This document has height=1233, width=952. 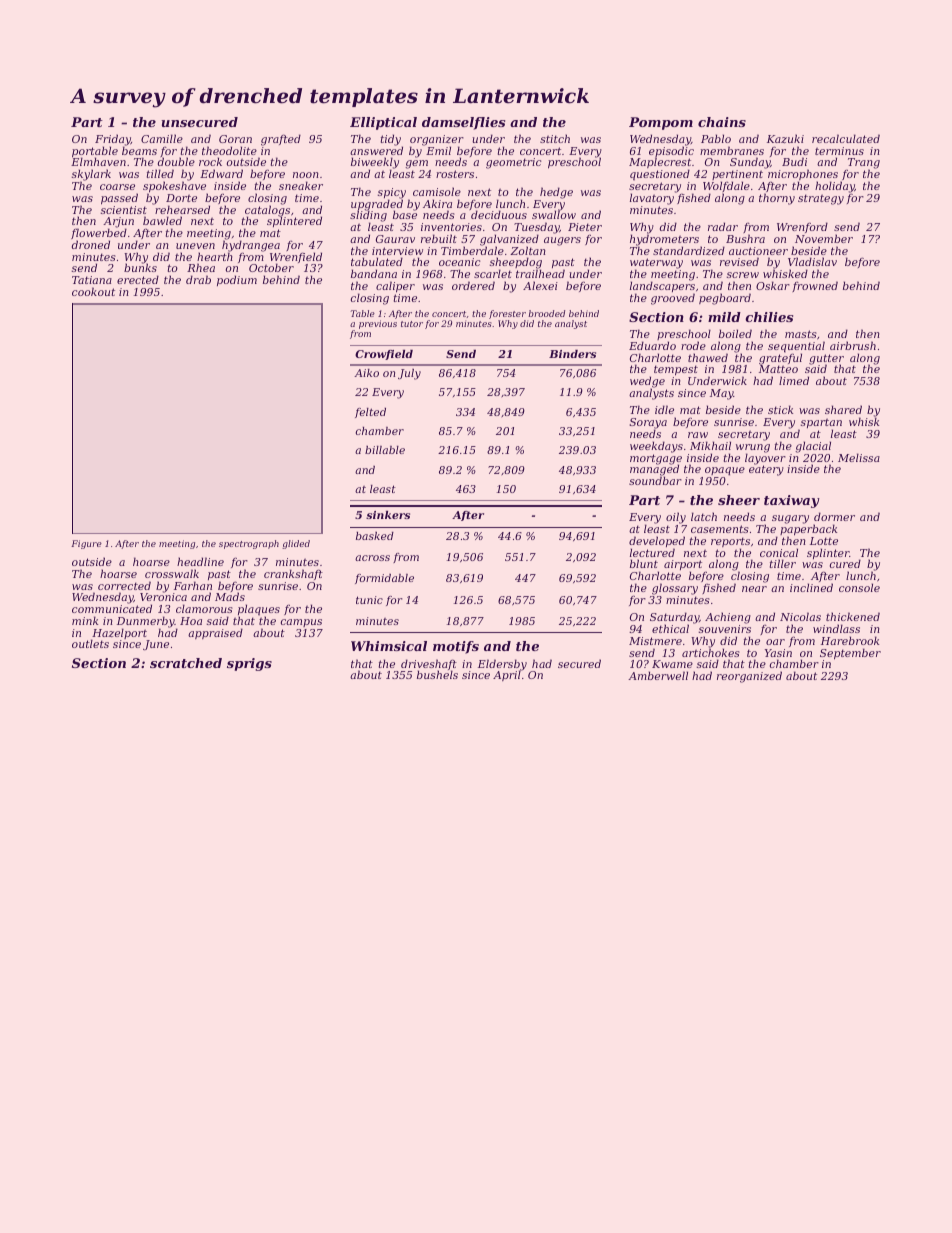 I want to click on sprigs, so click(x=249, y=664).
